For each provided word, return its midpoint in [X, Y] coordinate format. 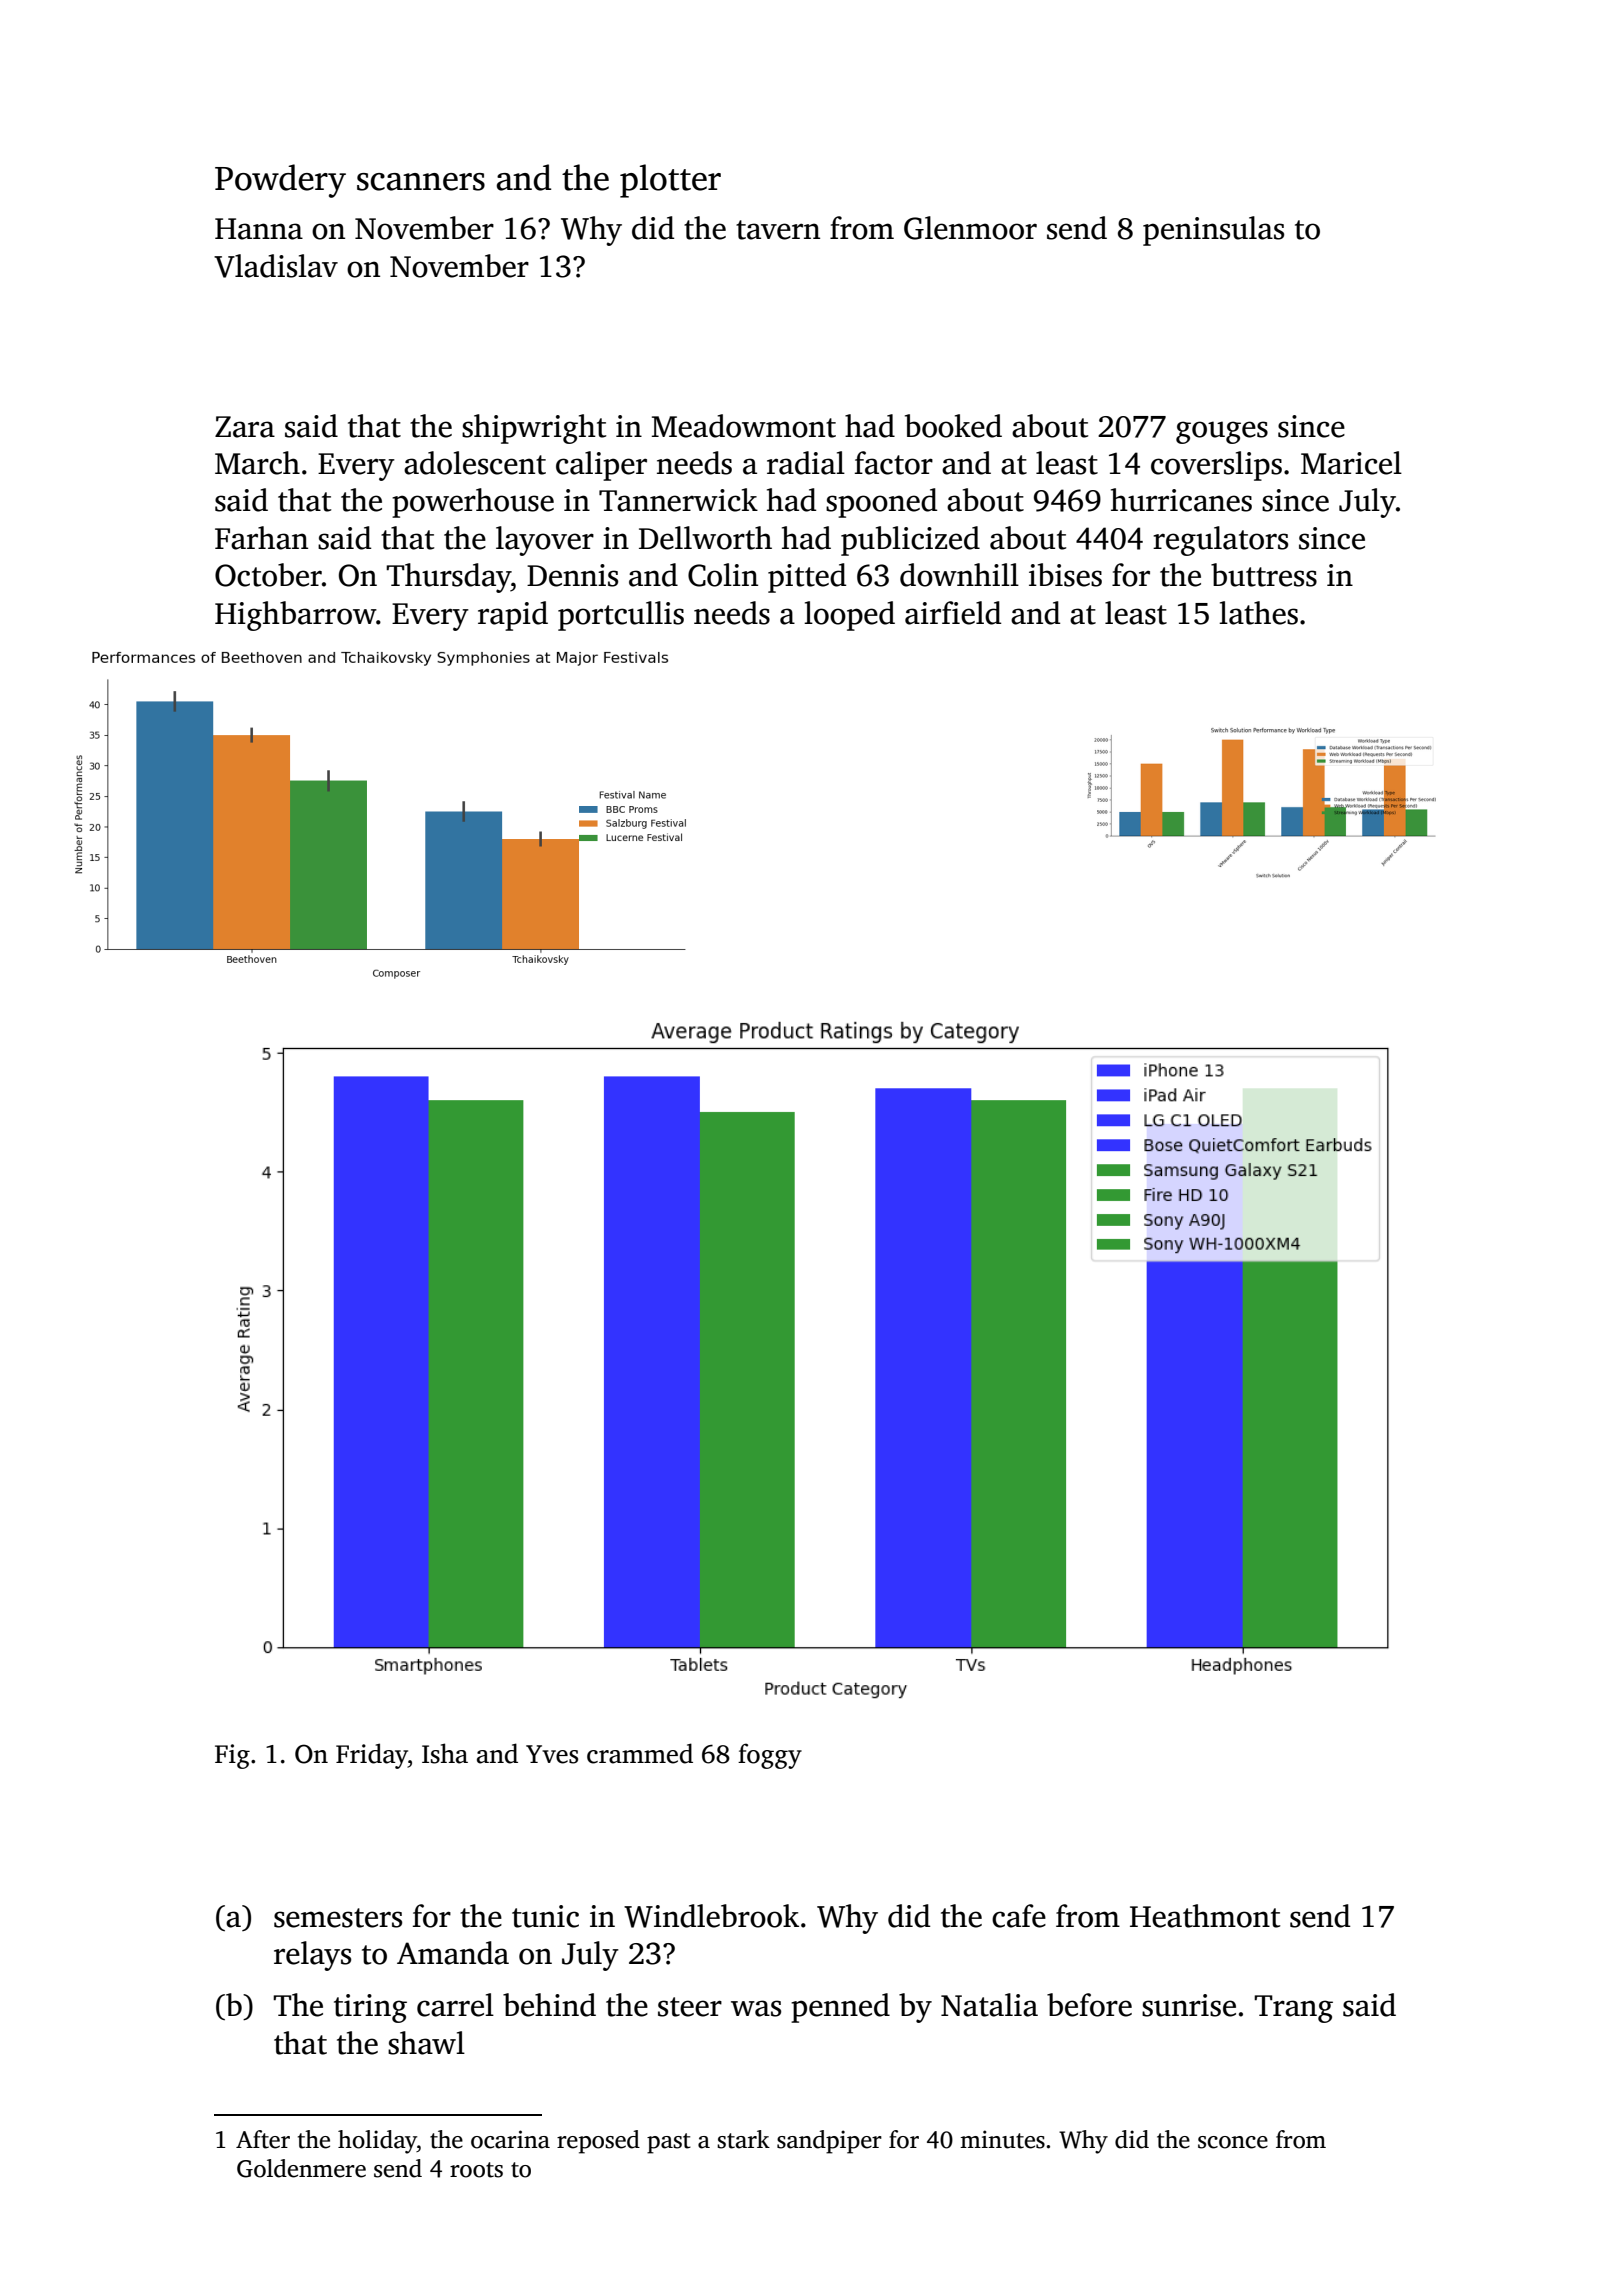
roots [476, 2170]
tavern [778, 230]
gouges [1222, 432]
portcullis [621, 616]
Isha [445, 1753]
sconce [1233, 2142]
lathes [1258, 613]
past [669, 2143]
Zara [245, 427]
